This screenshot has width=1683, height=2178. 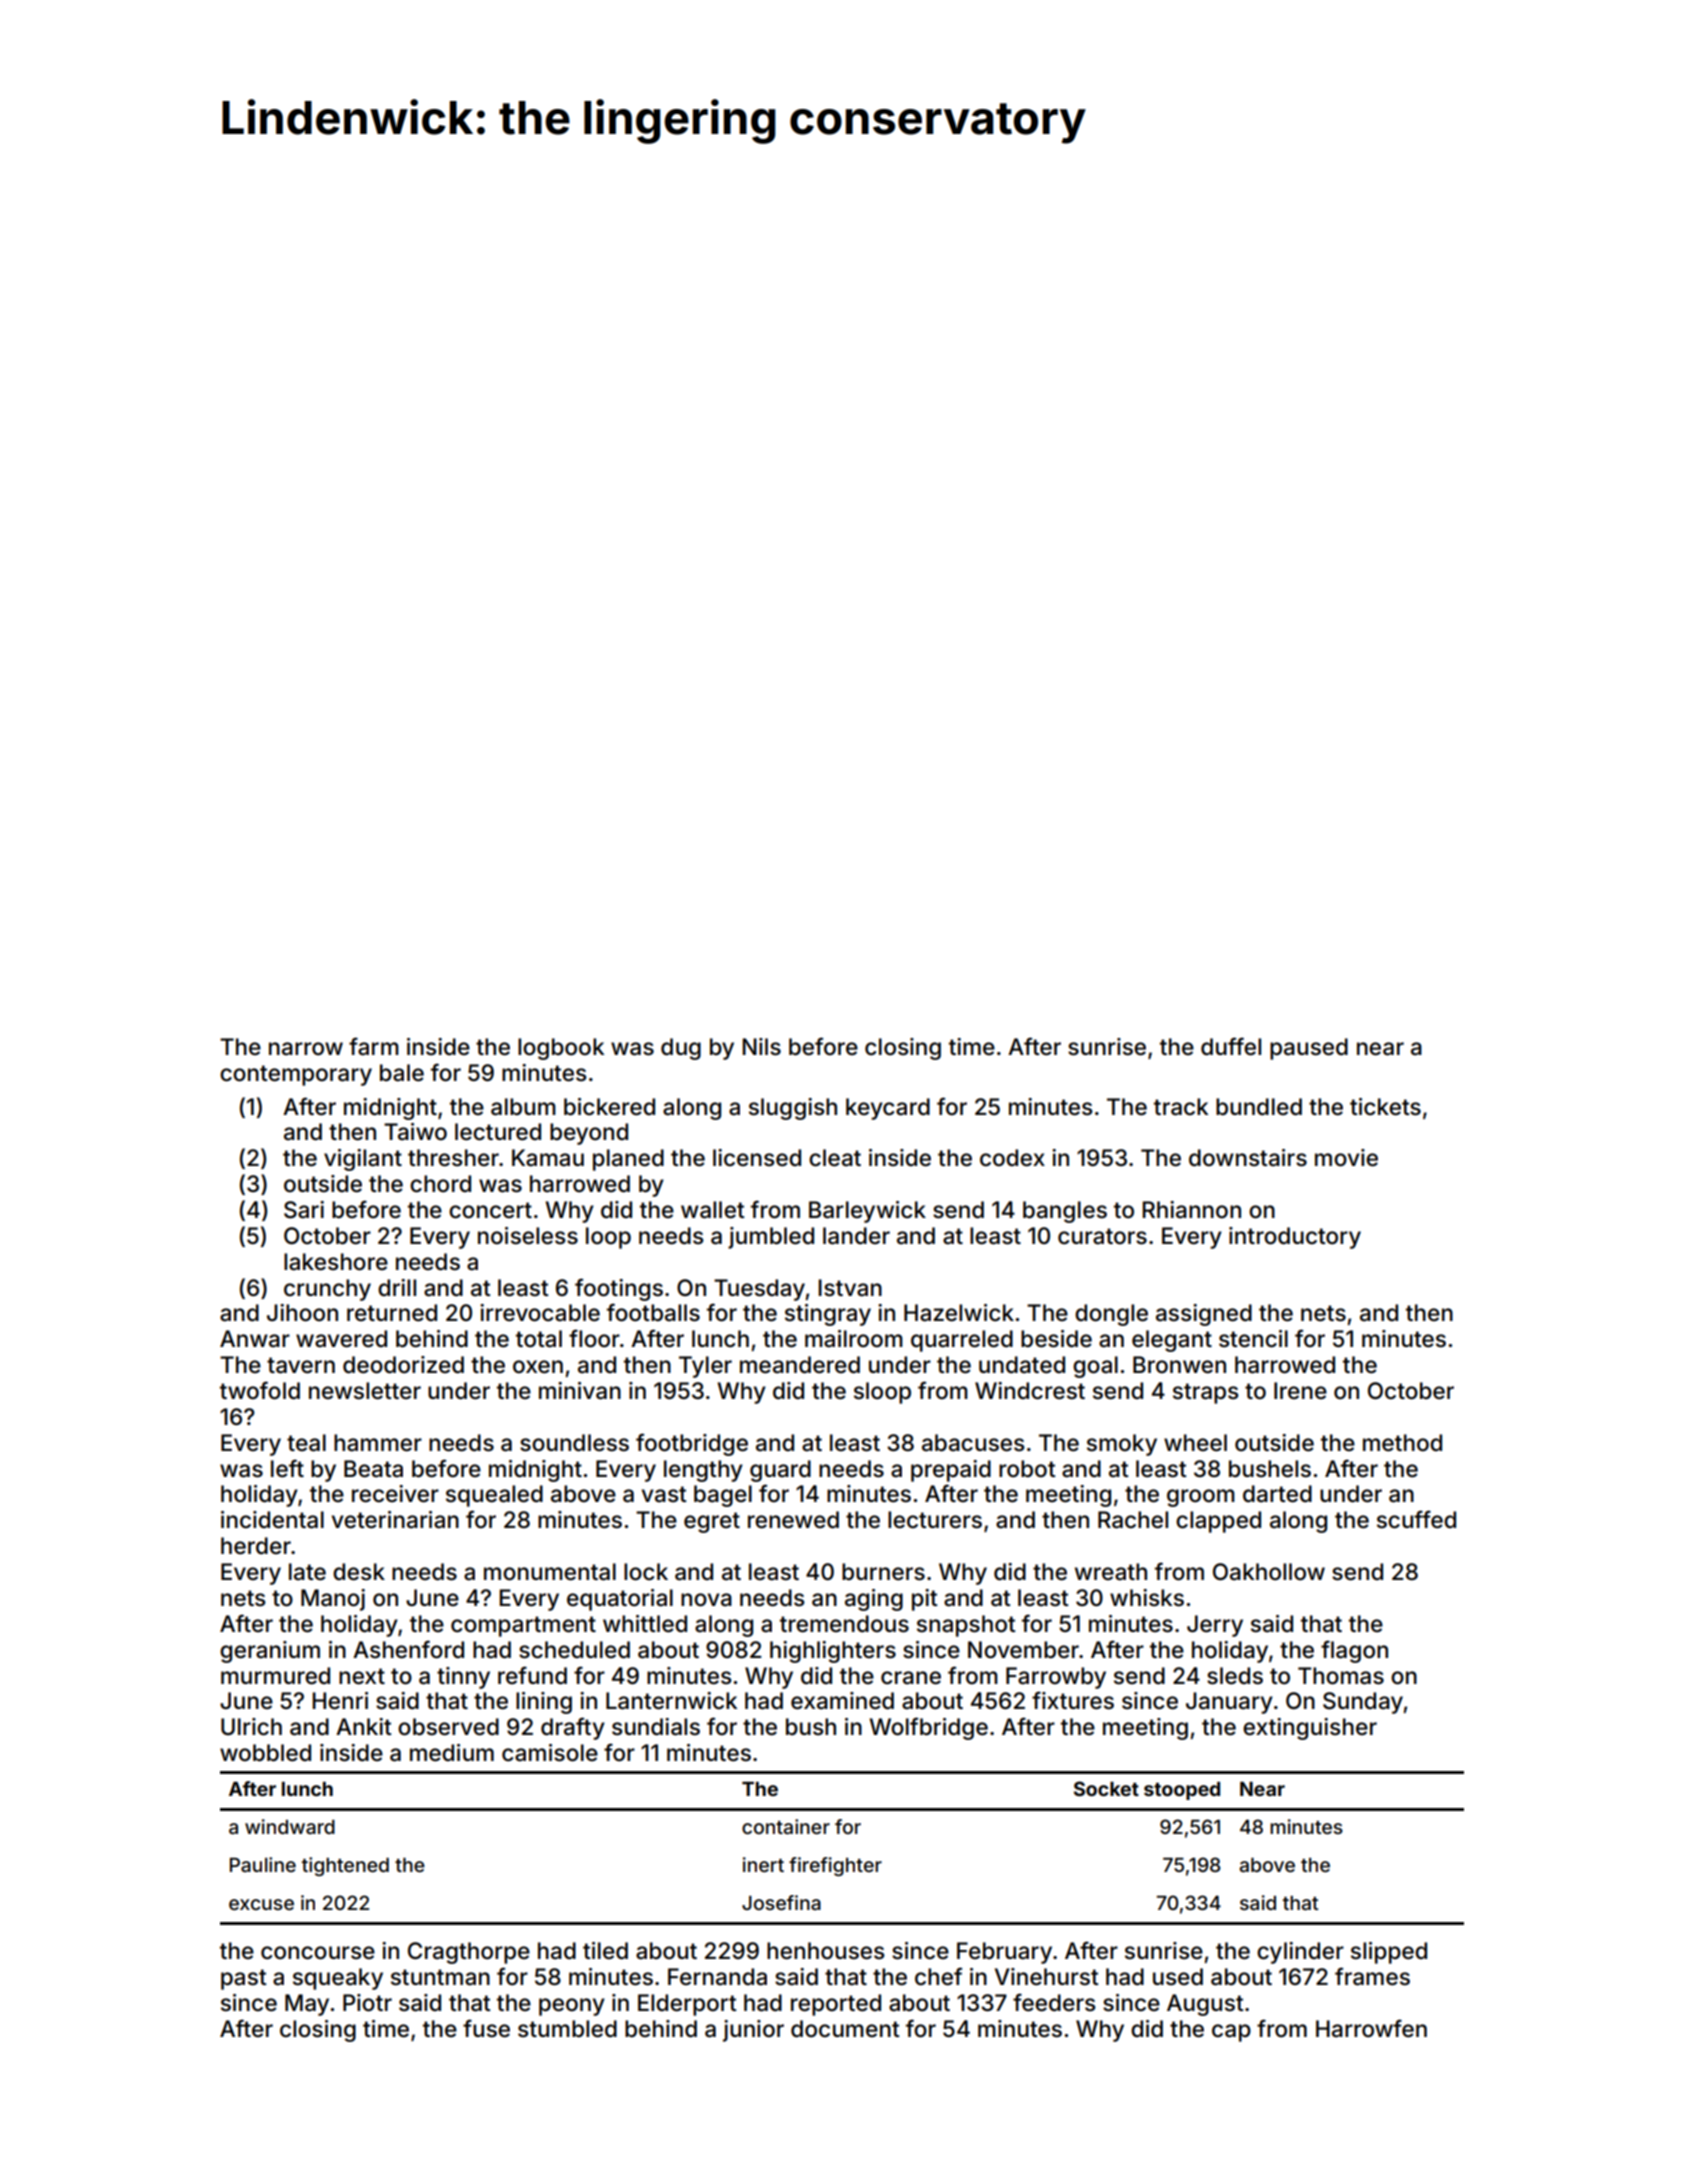 I want to click on camisole, so click(x=550, y=1753).
